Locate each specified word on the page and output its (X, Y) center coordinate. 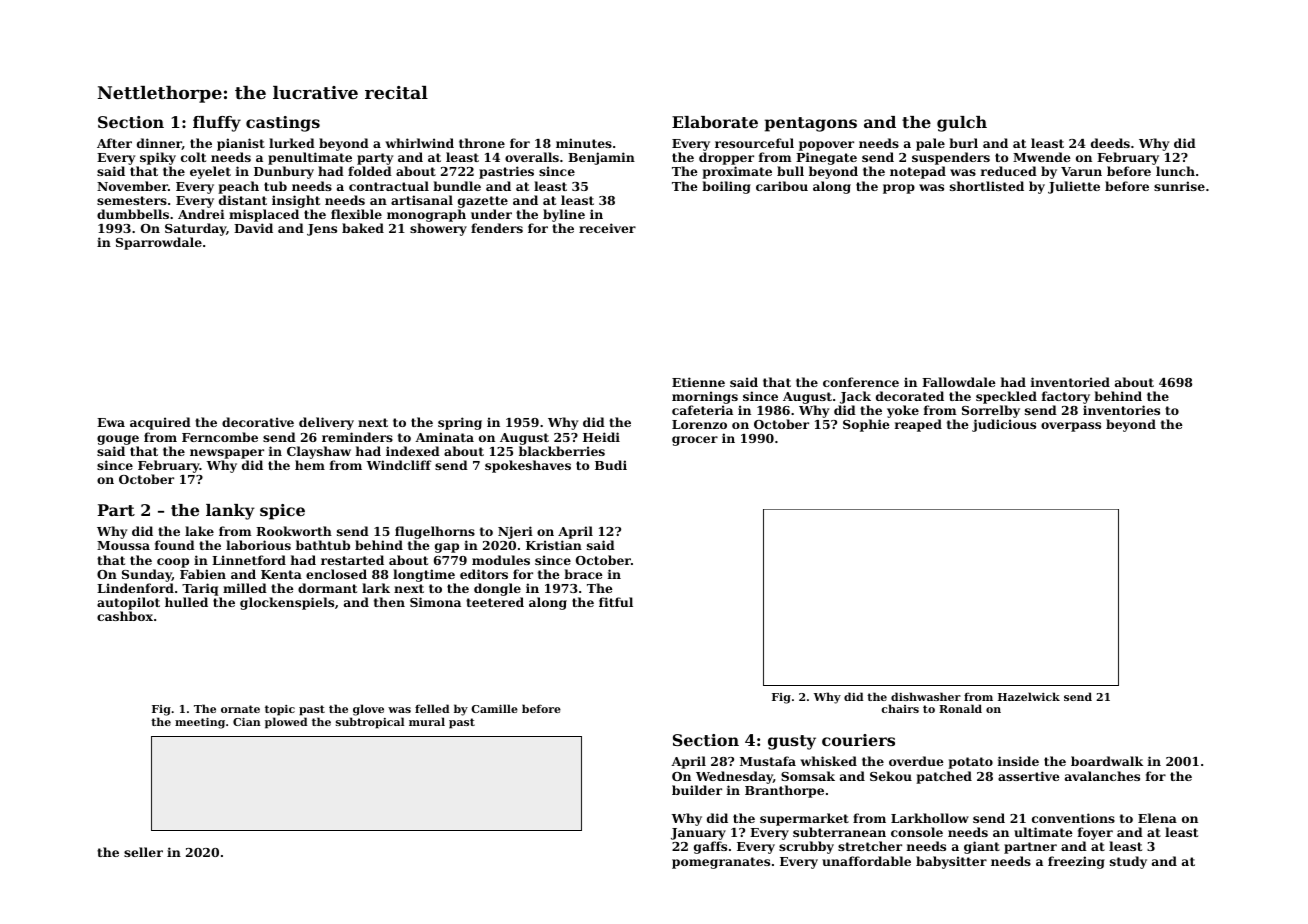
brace (583, 574)
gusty (792, 742)
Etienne (698, 382)
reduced (1009, 171)
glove (368, 710)
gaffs (710, 847)
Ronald (960, 708)
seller (143, 852)
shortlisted (987, 186)
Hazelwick (1029, 696)
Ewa (111, 422)
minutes (584, 143)
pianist (241, 144)
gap (447, 548)
